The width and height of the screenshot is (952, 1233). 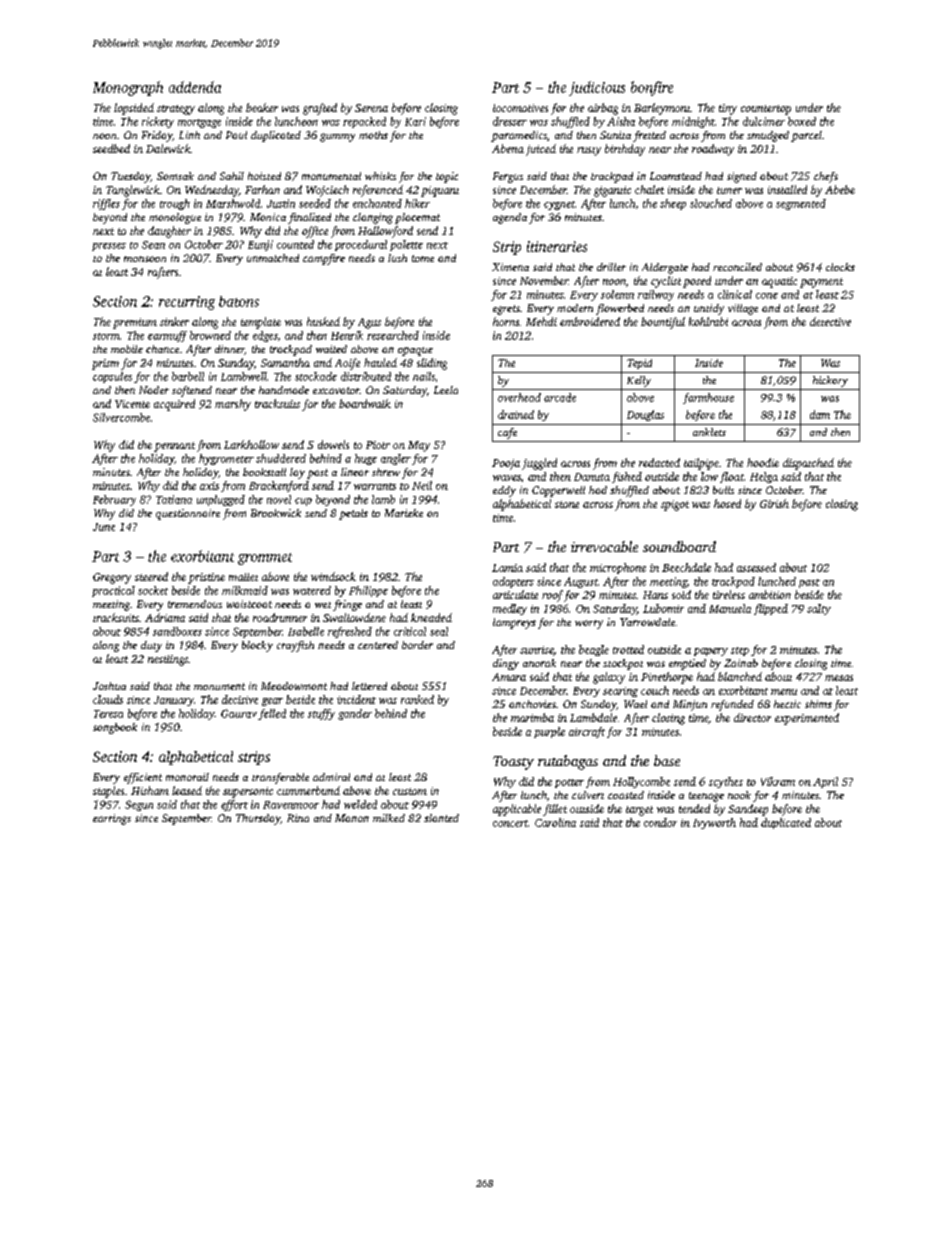 I want to click on Carolina, so click(x=555, y=822).
